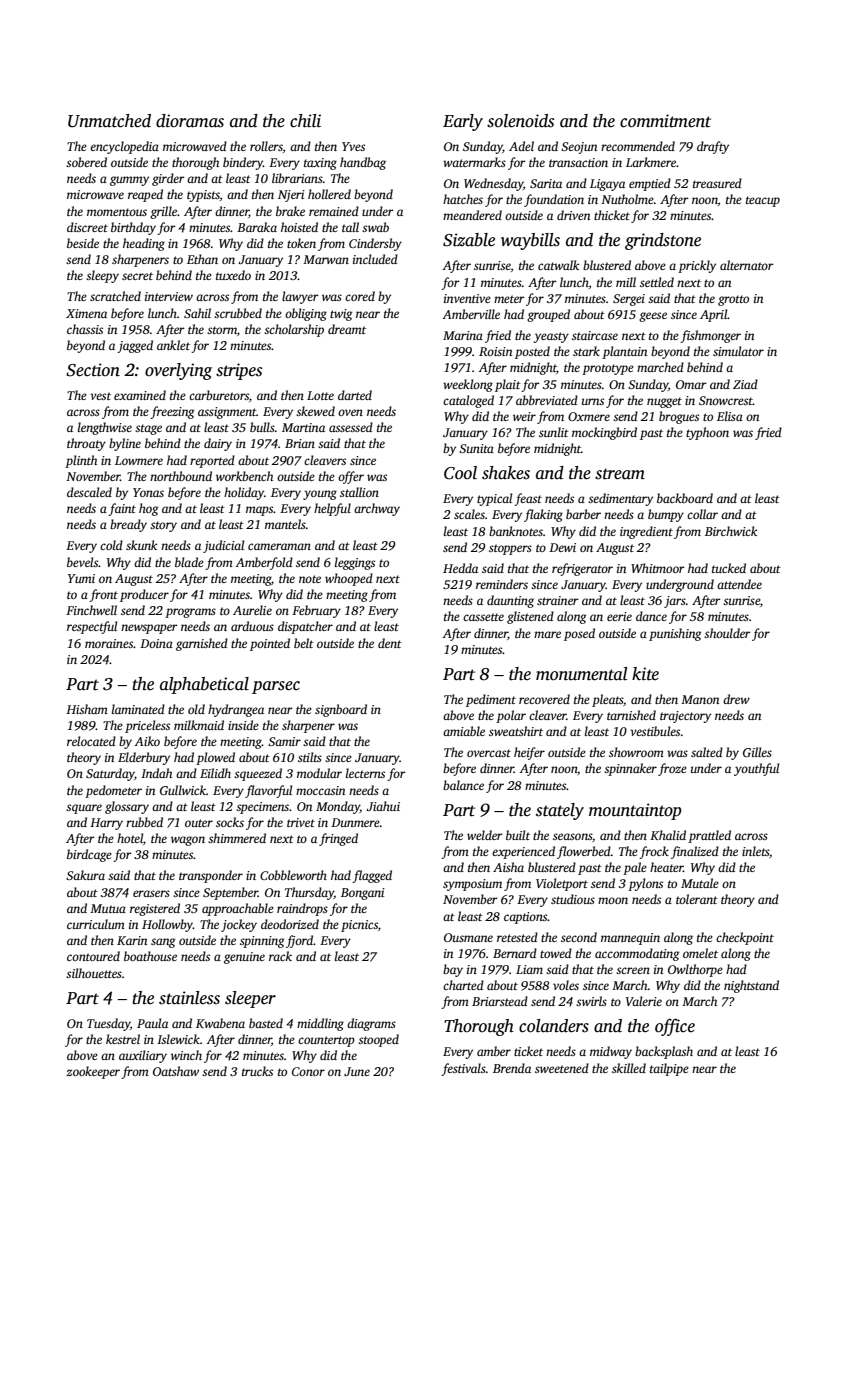  What do you see at coordinates (93, 1072) in the screenshot?
I see `zookeeper` at bounding box center [93, 1072].
